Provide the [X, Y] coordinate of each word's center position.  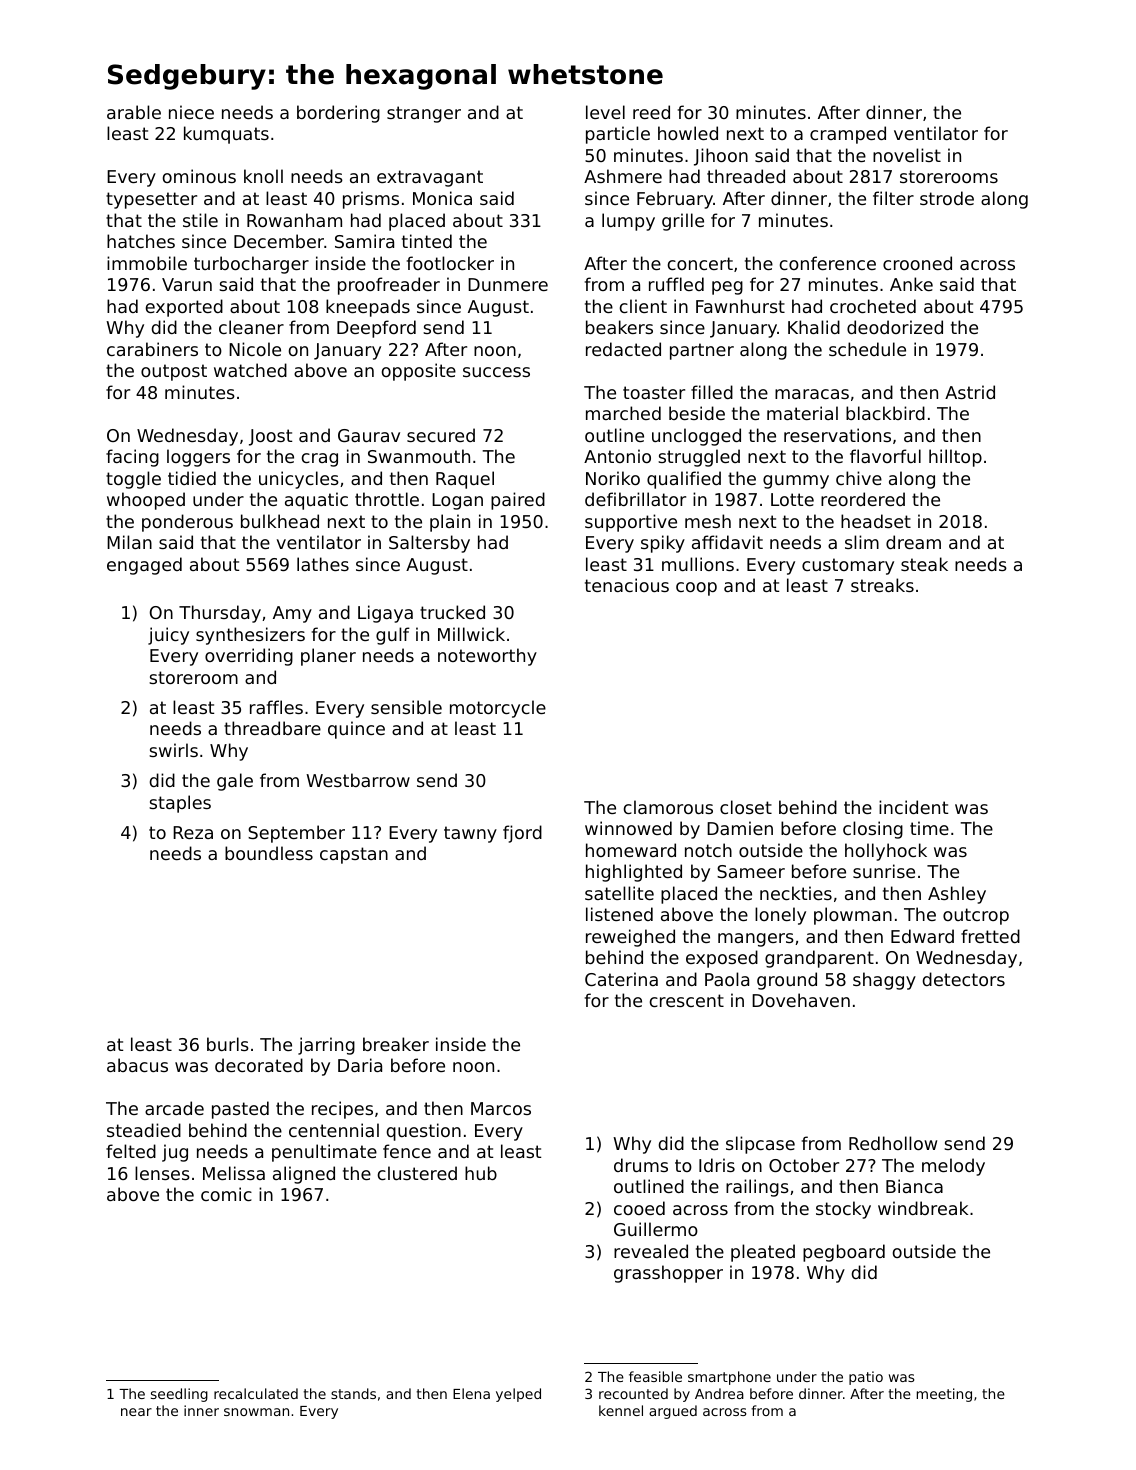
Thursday [220, 614]
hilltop [955, 458]
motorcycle [498, 709]
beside [697, 413]
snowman [256, 1412]
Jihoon [721, 157]
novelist [907, 155]
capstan [354, 855]
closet [746, 807]
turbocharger [251, 265]
